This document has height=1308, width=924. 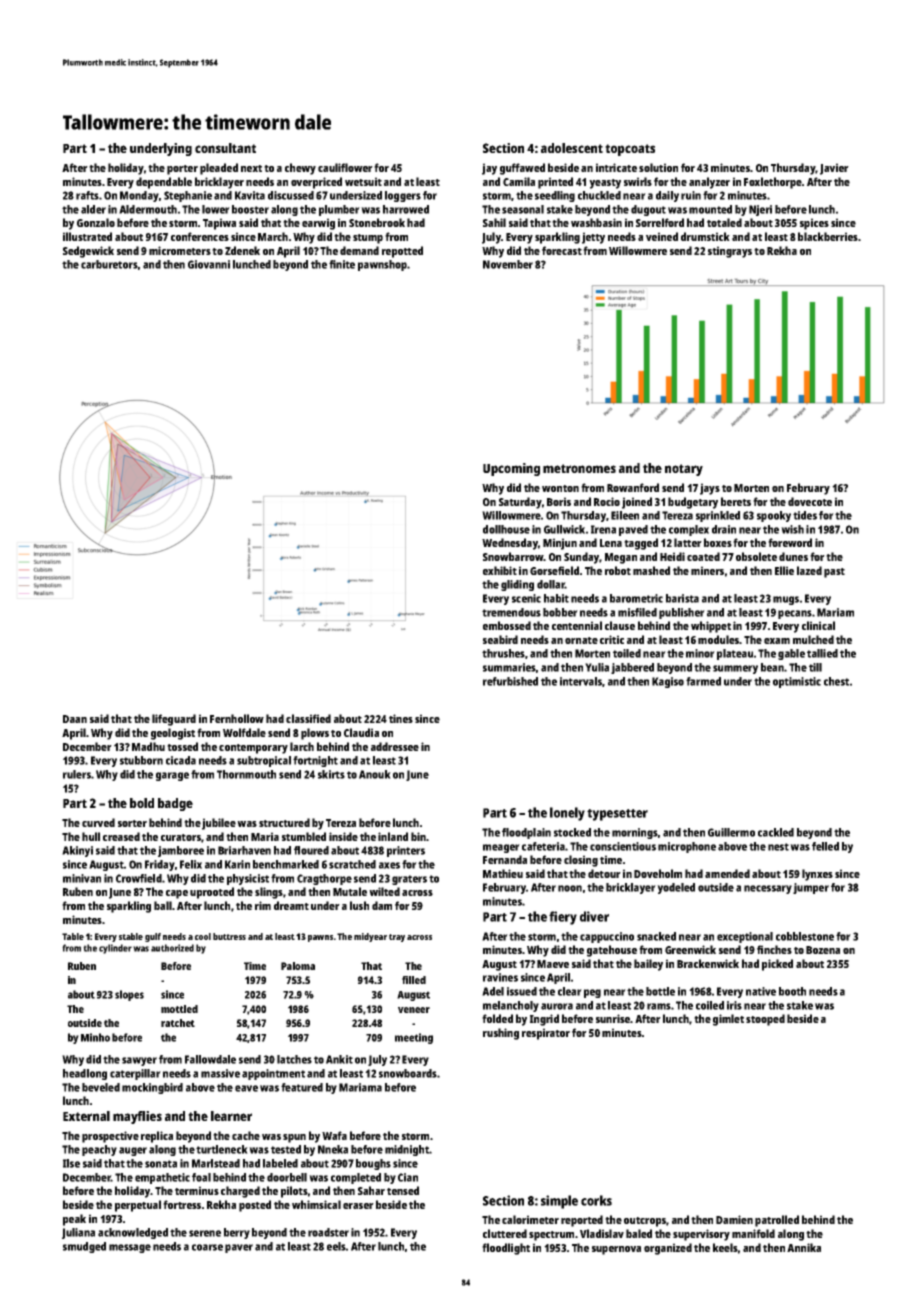 What do you see at coordinates (834, 169) in the document?
I see `Javier` at bounding box center [834, 169].
